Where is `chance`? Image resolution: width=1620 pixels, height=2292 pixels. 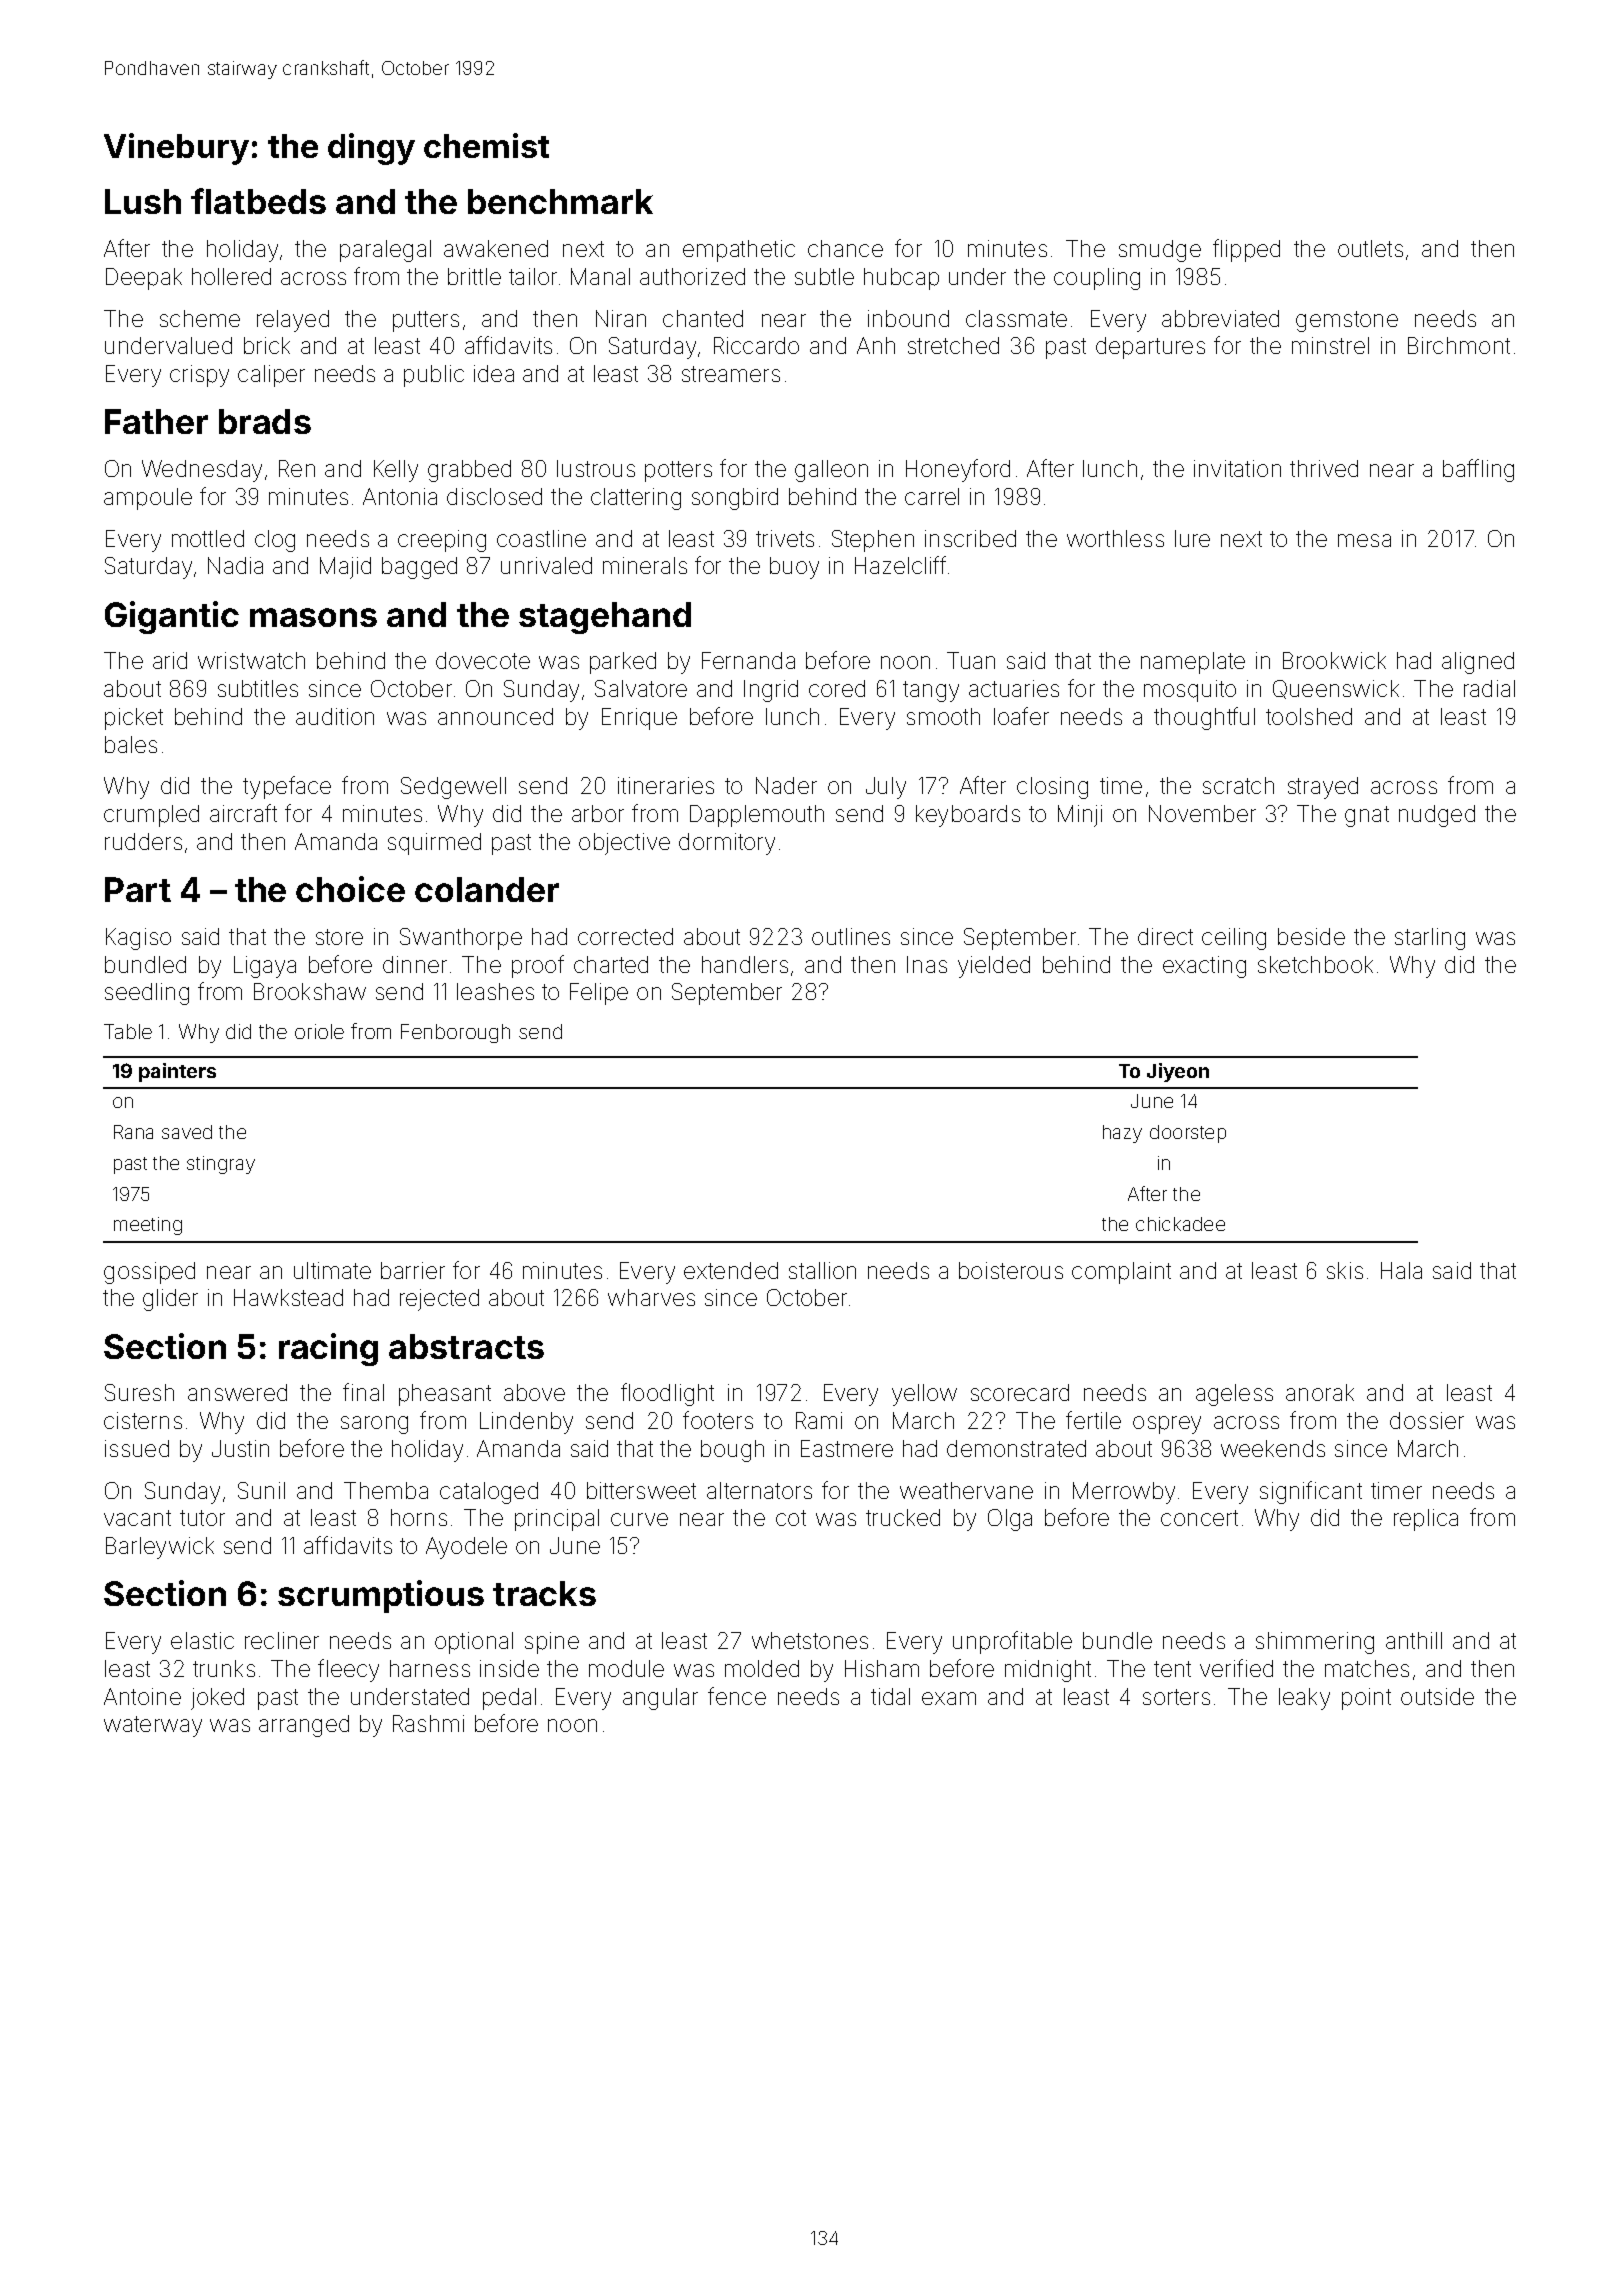 chance is located at coordinates (845, 248).
